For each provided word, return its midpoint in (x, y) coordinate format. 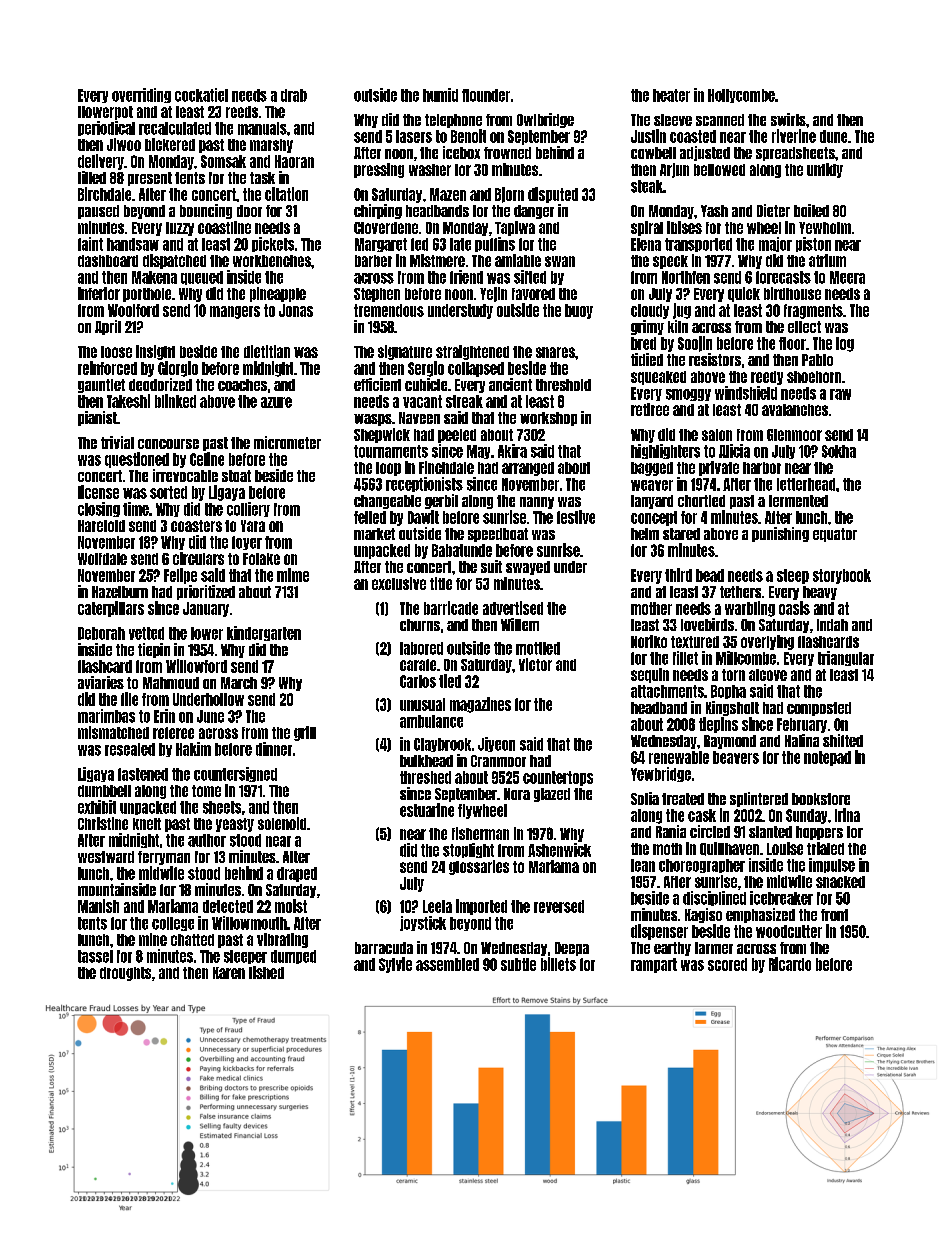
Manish (98, 906)
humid (440, 95)
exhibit (97, 807)
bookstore (821, 799)
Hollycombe (741, 96)
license (98, 492)
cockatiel (201, 95)
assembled (447, 964)
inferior (99, 293)
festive (576, 517)
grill (305, 733)
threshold (563, 385)
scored (727, 964)
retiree (650, 409)
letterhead (806, 484)
